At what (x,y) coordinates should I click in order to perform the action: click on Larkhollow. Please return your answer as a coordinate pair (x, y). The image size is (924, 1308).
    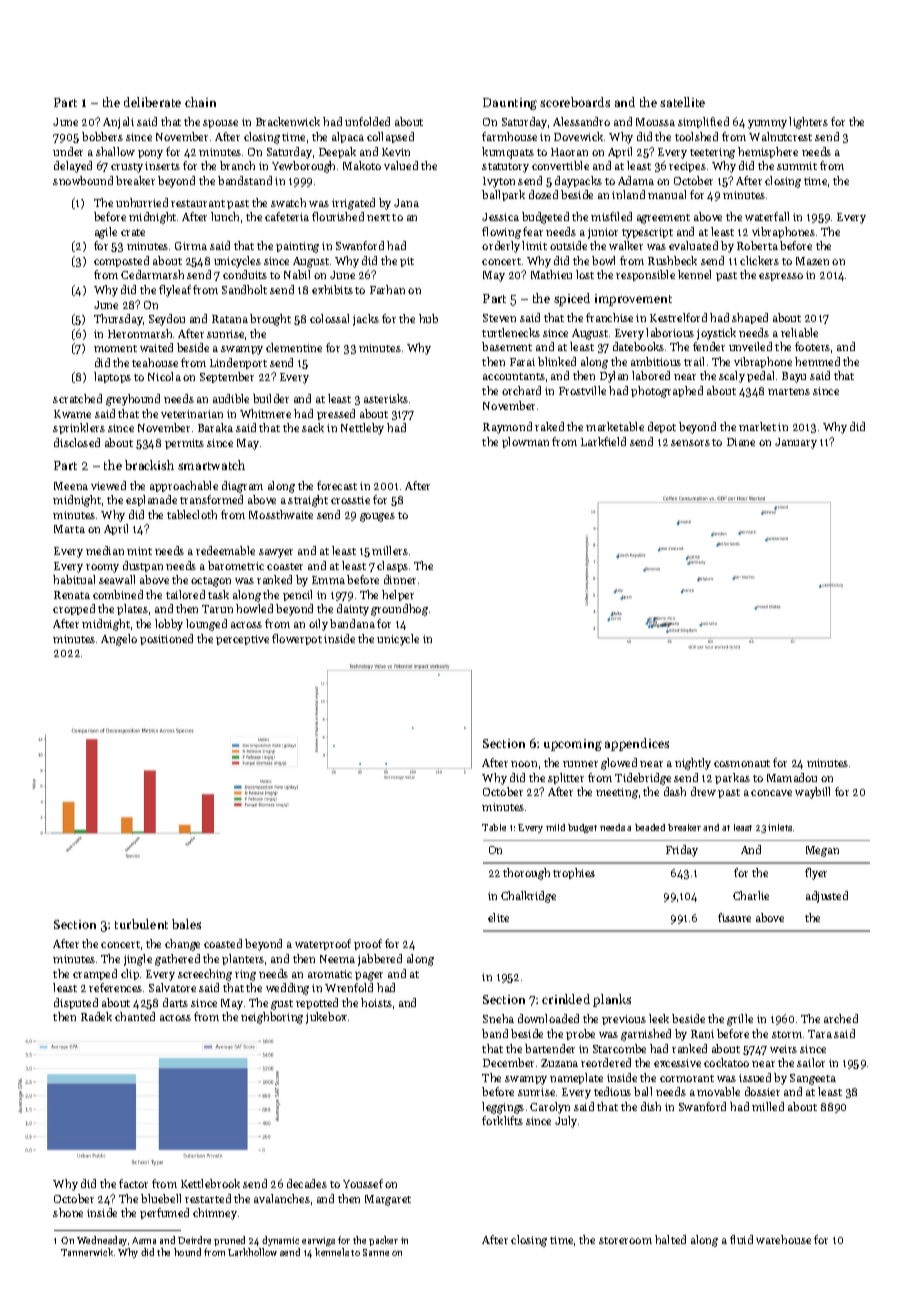
    Looking at the image, I should click on (252, 1252).
